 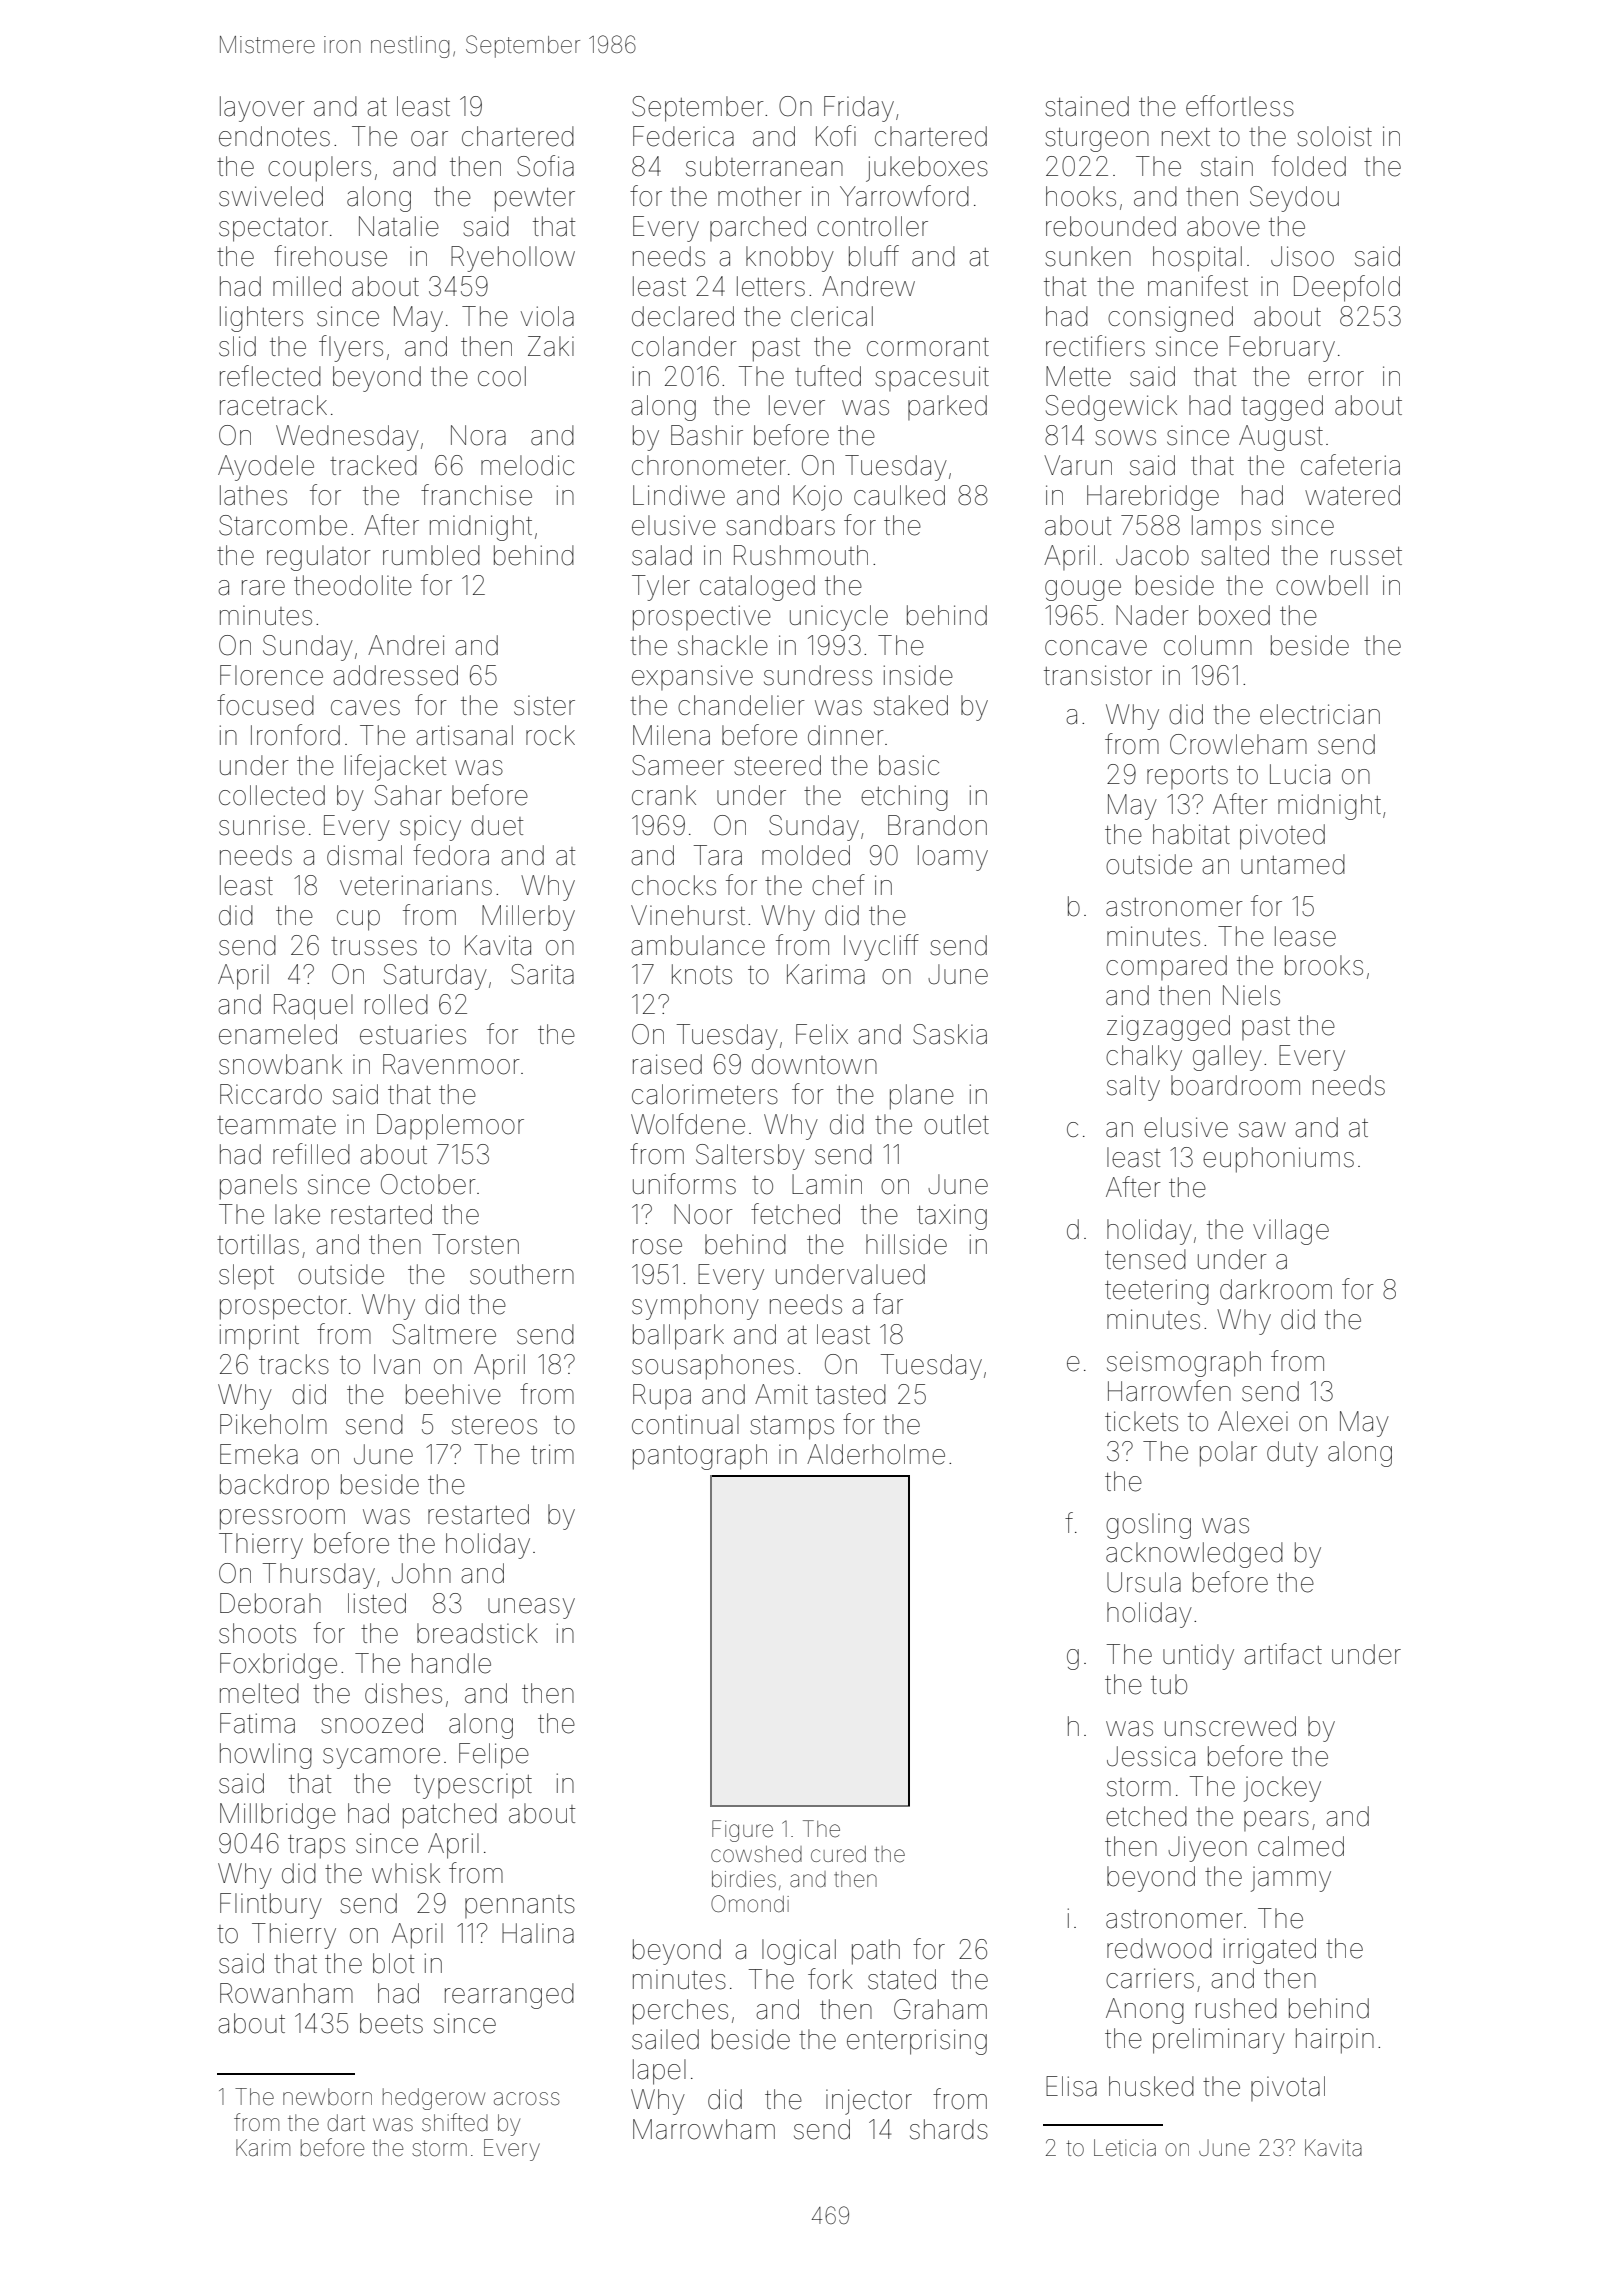 What do you see at coordinates (393, 1963) in the screenshot?
I see `blot` at bounding box center [393, 1963].
